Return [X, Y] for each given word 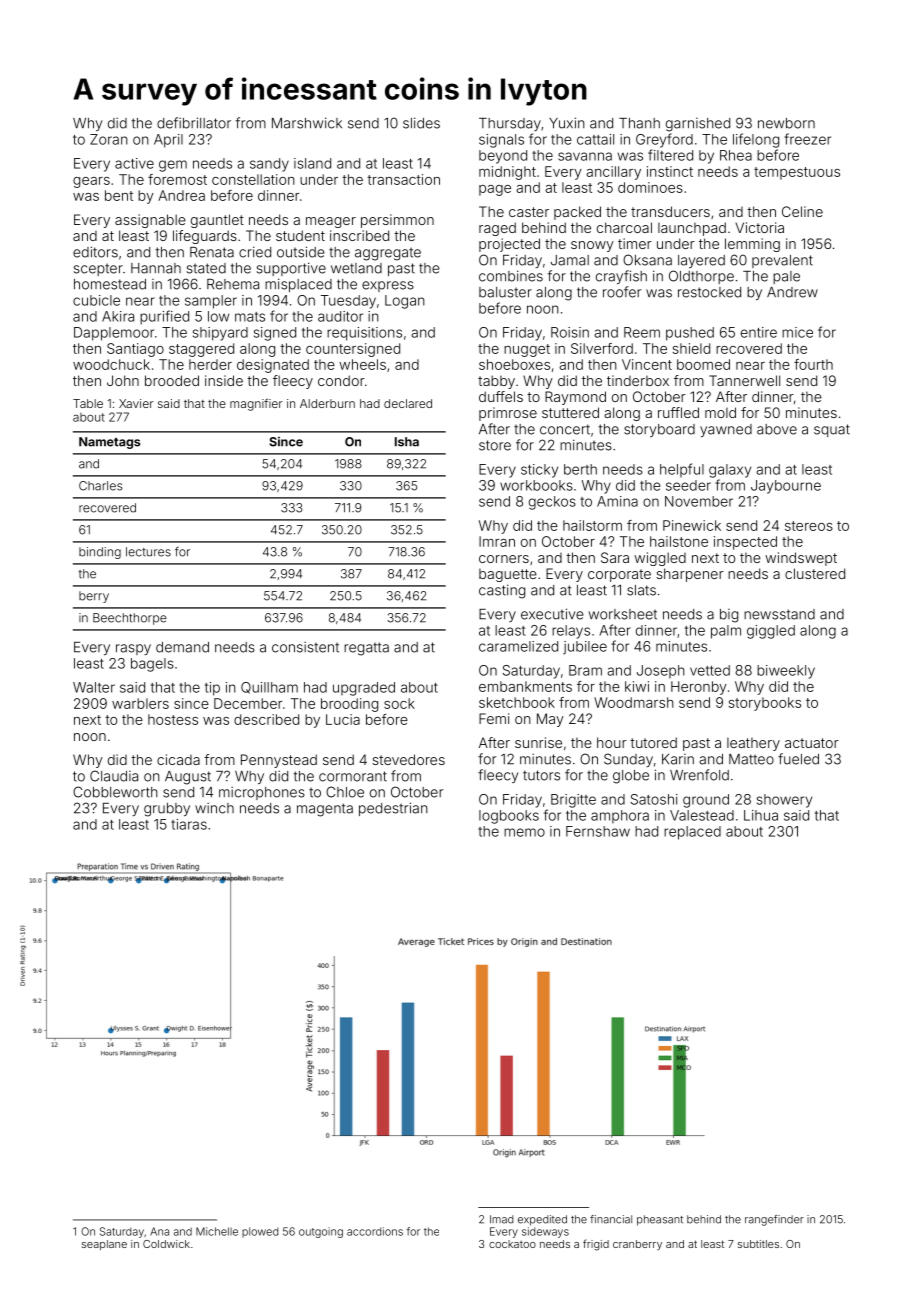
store [495, 445]
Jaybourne [786, 487]
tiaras [189, 824]
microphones [262, 793]
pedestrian [393, 809]
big [729, 616]
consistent [305, 647]
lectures [148, 552]
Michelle [217, 1231]
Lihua [761, 815]
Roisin [570, 332]
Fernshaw [598, 831]
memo [524, 832]
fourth [813, 364]
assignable [150, 221]
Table [88, 403]
